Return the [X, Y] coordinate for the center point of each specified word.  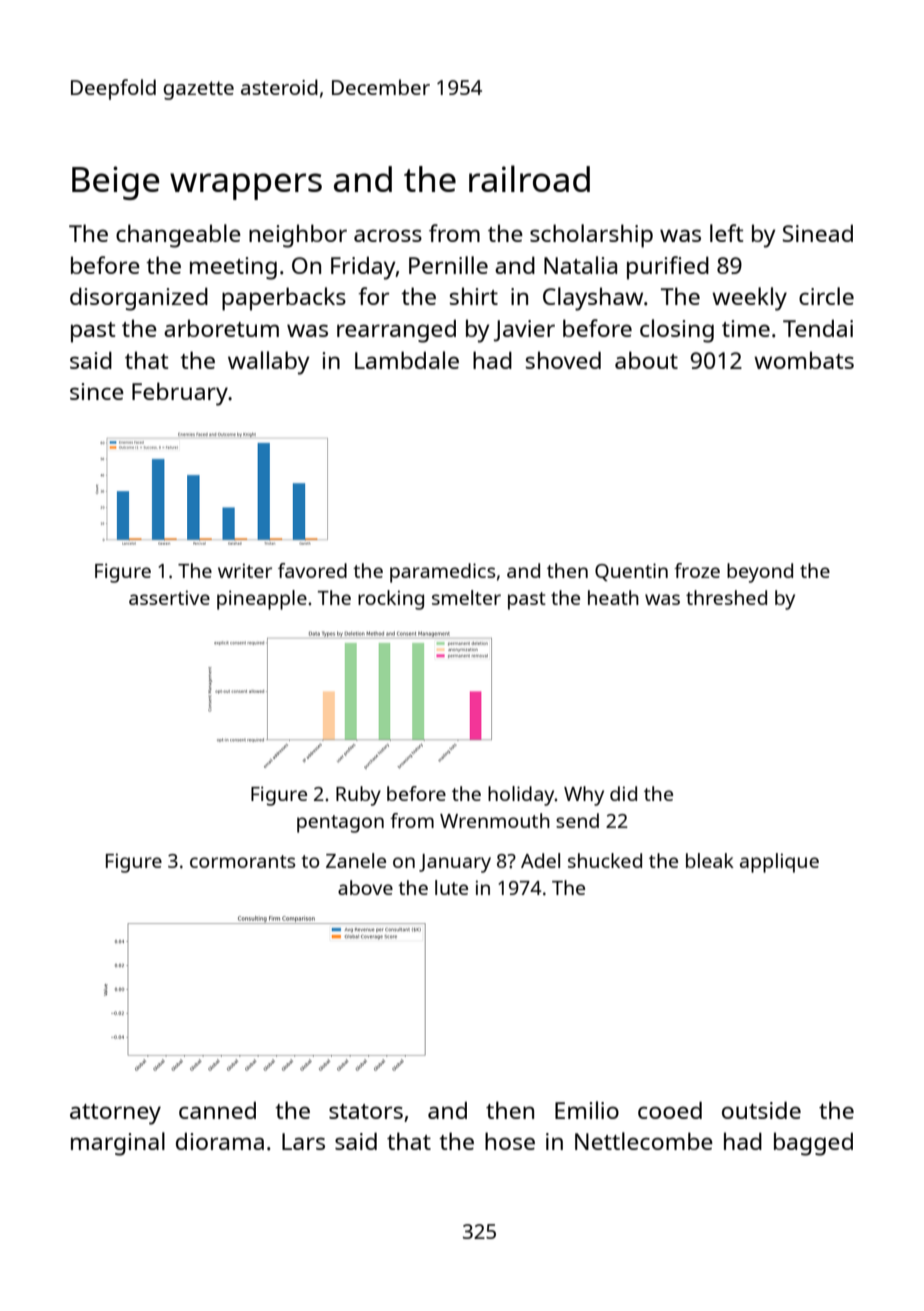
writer [245, 570]
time [746, 328]
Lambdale [407, 360]
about [646, 360]
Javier [524, 331]
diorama [220, 1141]
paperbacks [284, 299]
